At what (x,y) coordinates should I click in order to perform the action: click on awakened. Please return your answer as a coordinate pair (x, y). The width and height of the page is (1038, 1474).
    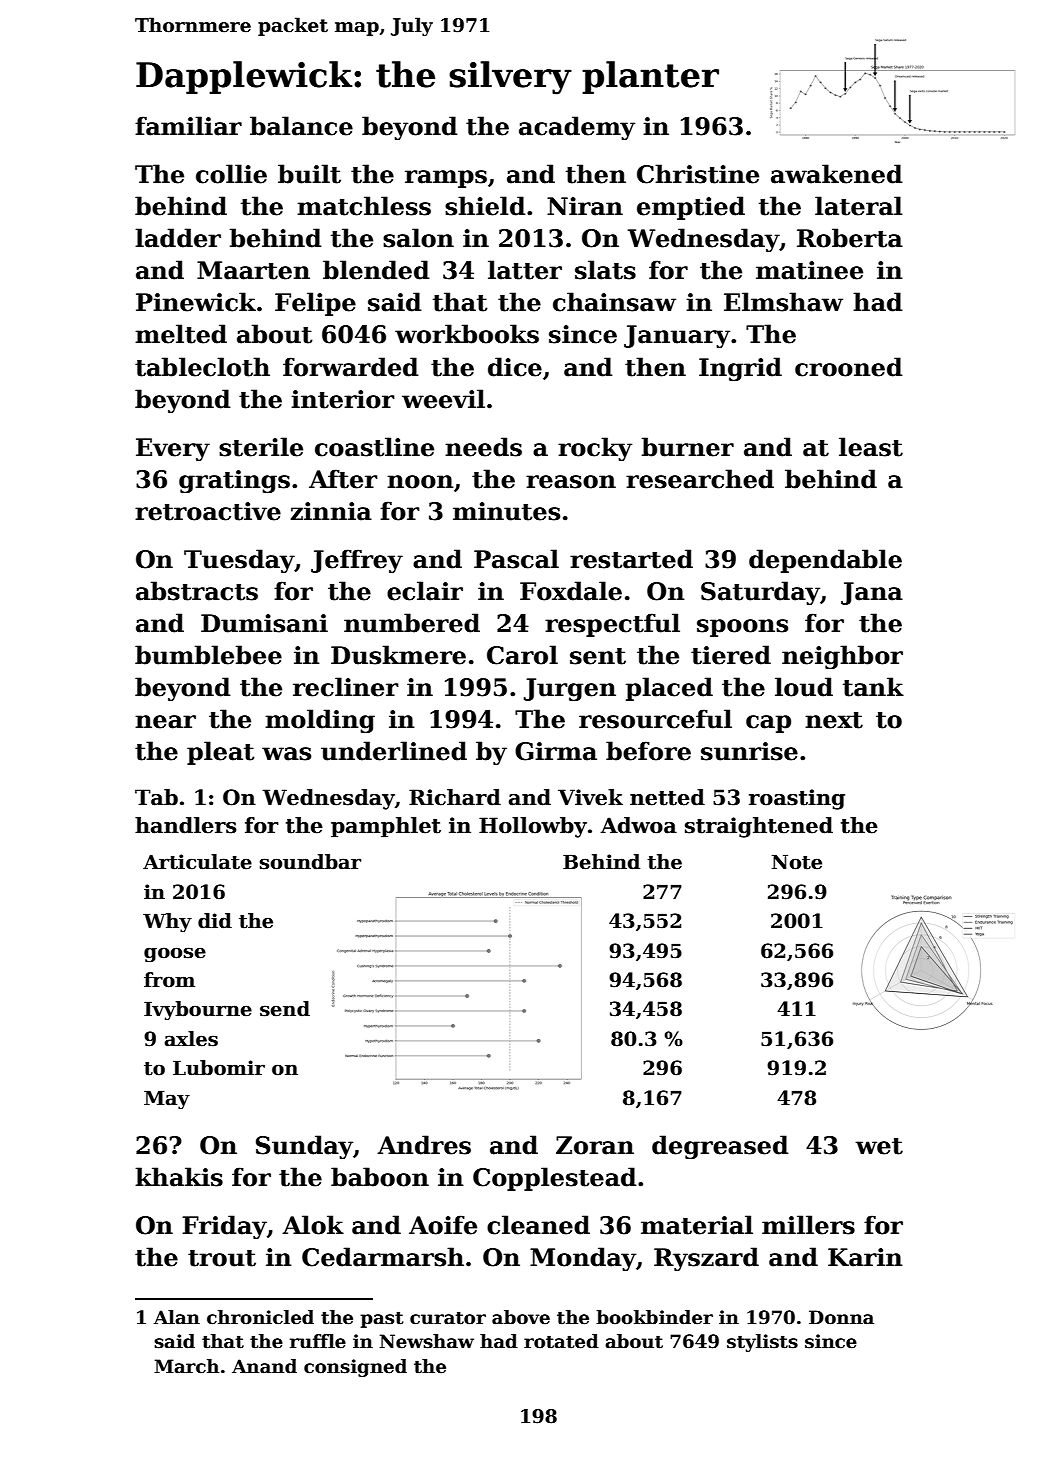
    Looking at the image, I should click on (837, 174).
